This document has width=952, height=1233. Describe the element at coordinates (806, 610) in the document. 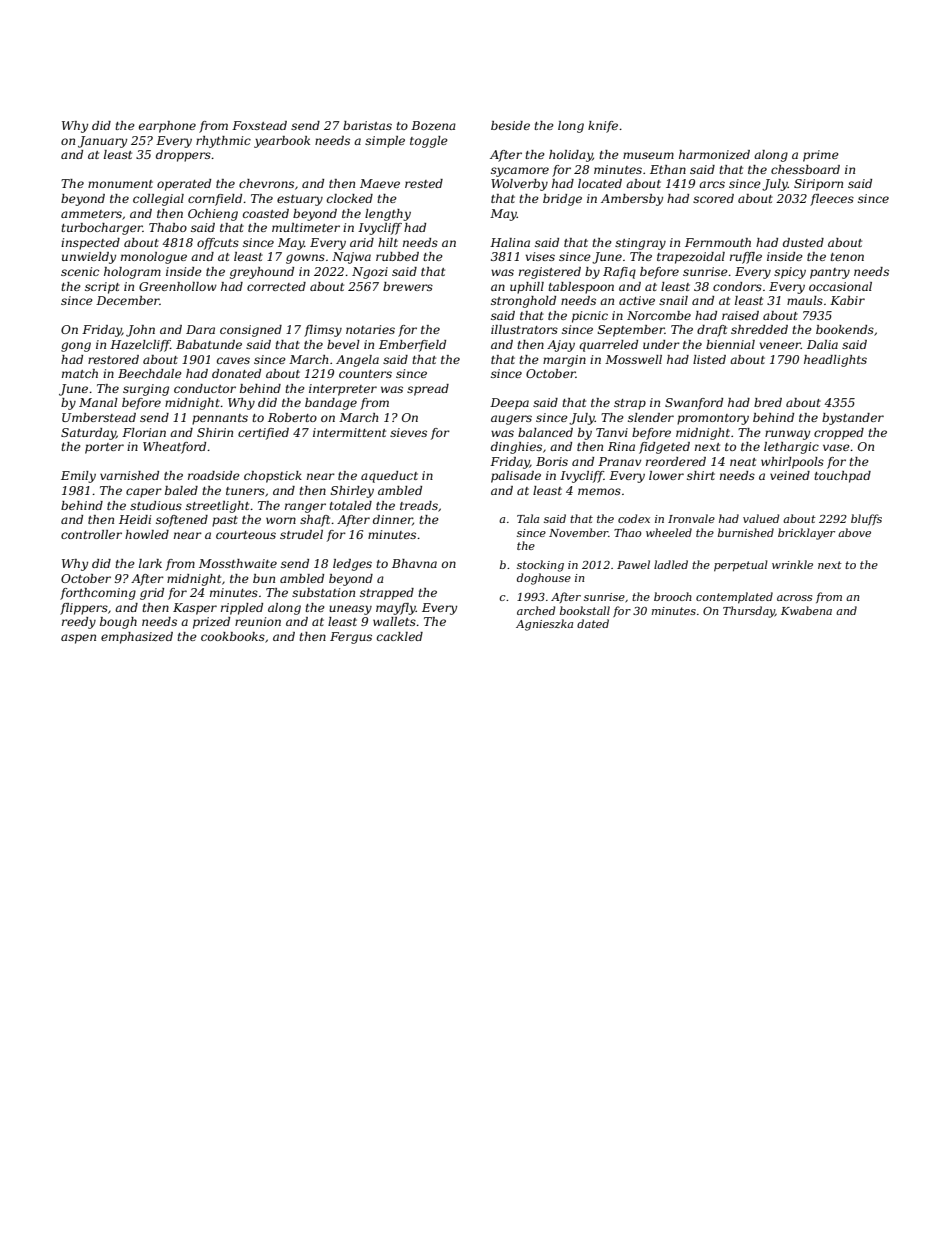

I see `Kwabena` at that location.
